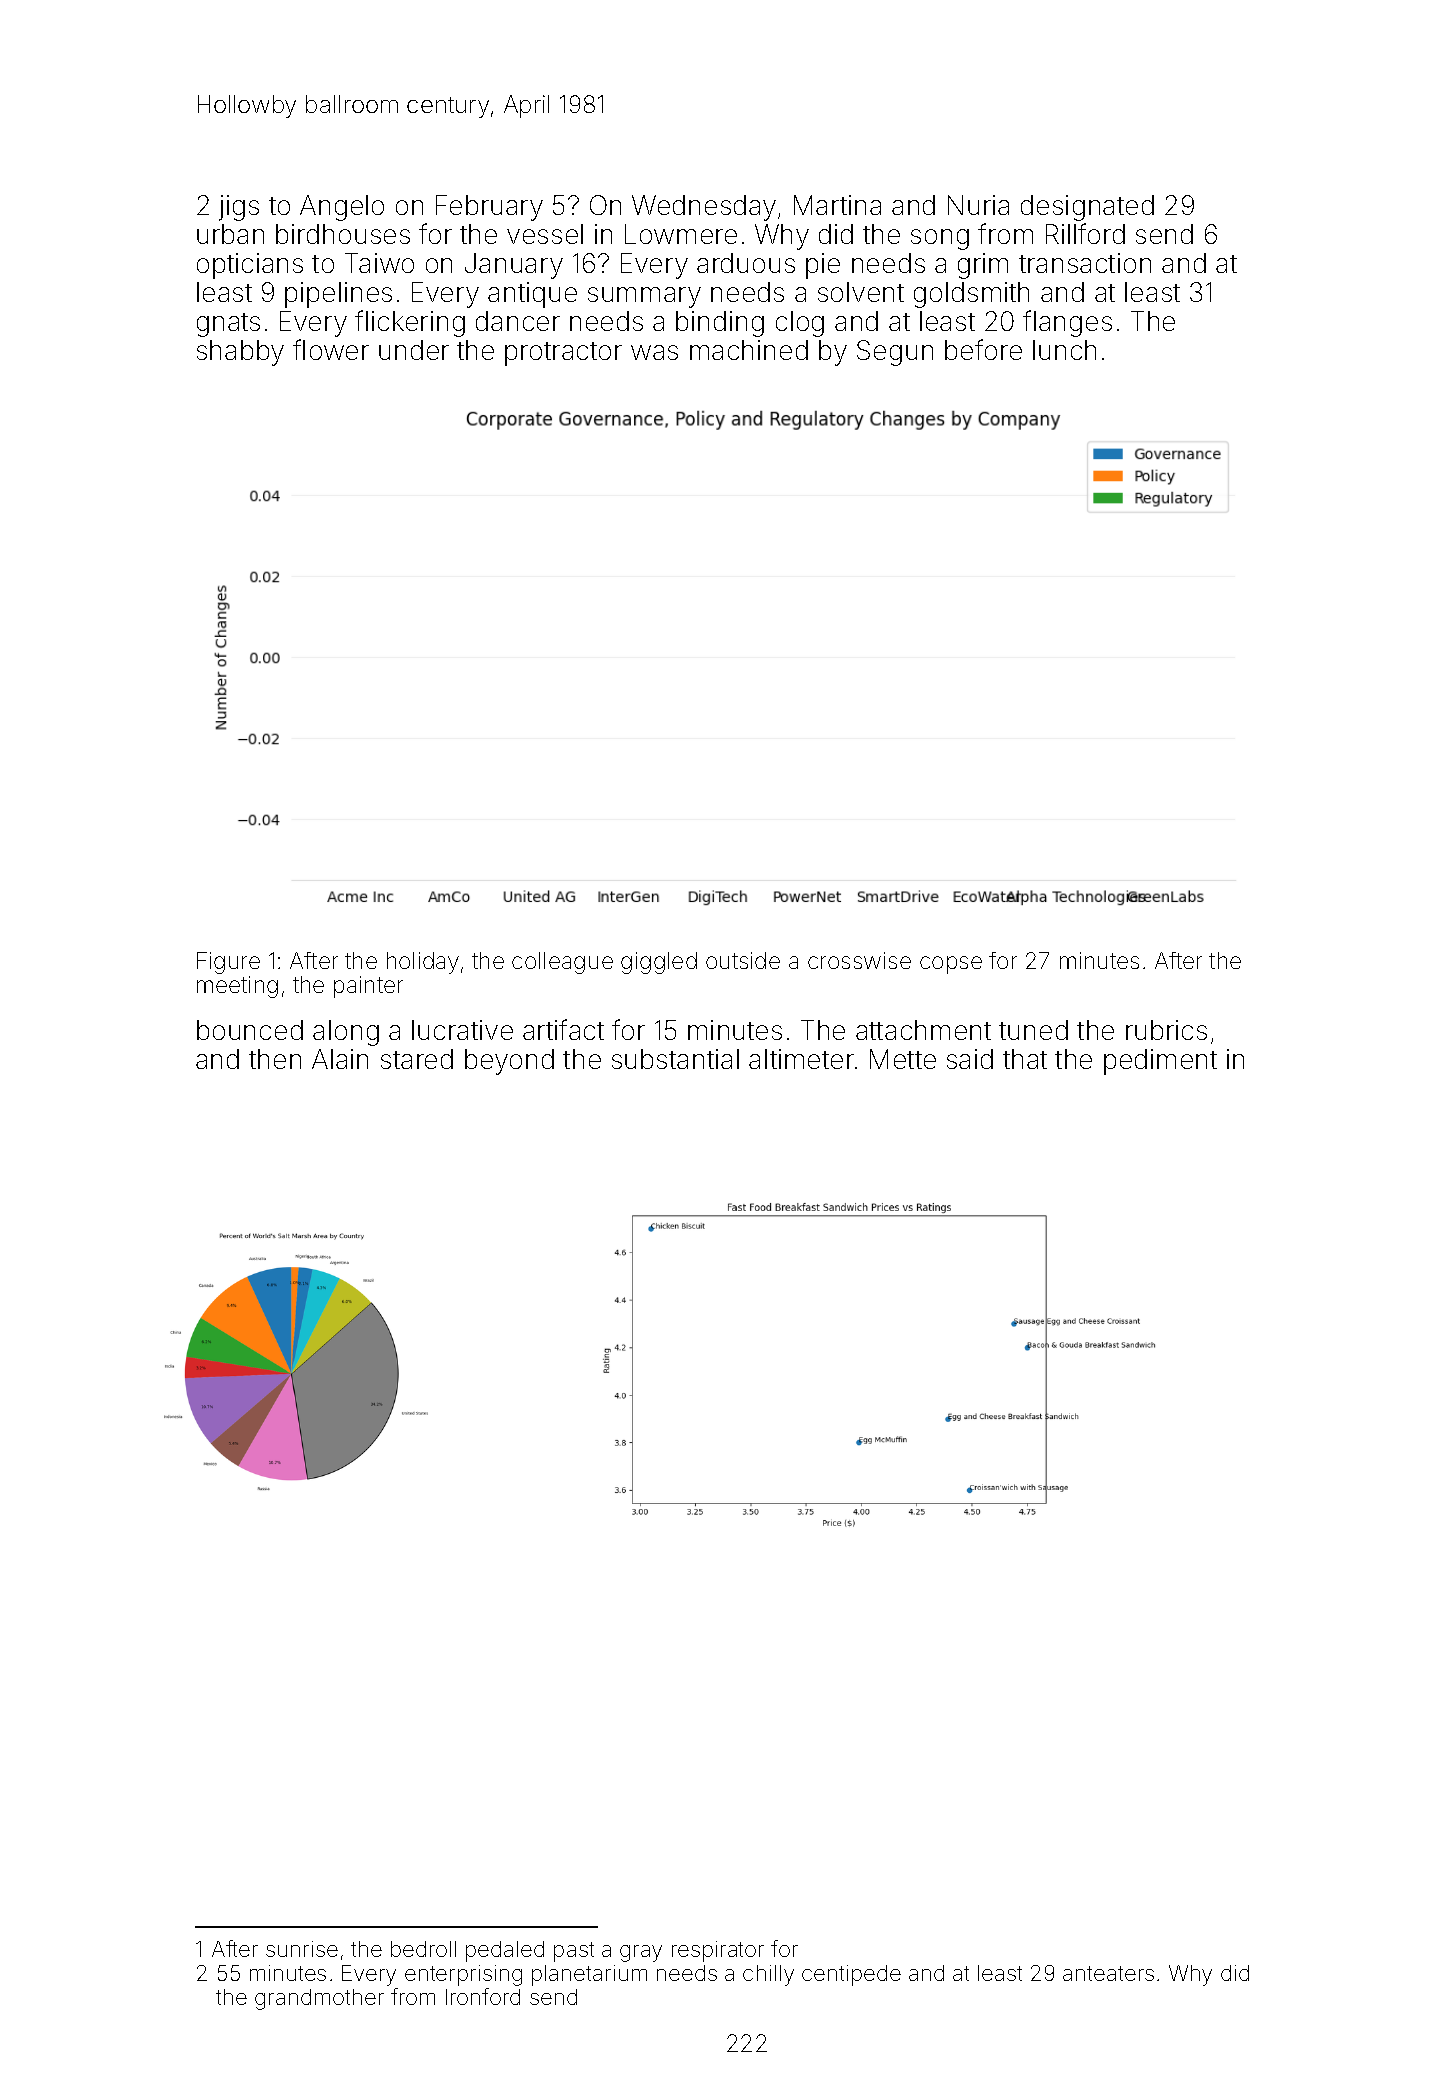 The height and width of the page is (2100, 1450). What do you see at coordinates (675, 1059) in the page?
I see `substantial` at bounding box center [675, 1059].
